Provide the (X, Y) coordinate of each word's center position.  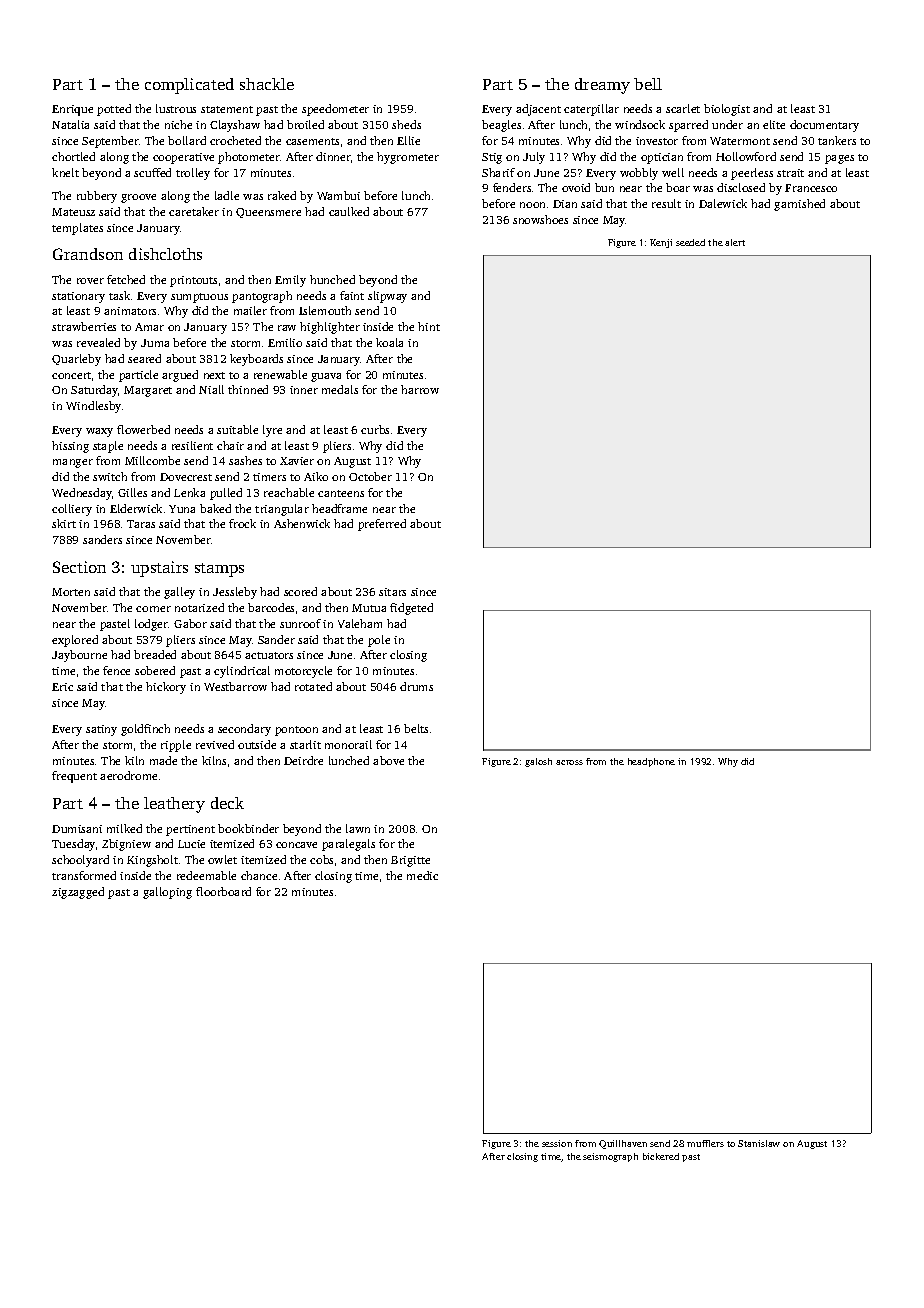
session (557, 1143)
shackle (267, 84)
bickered (661, 1156)
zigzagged (78, 893)
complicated (189, 86)
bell (648, 84)
